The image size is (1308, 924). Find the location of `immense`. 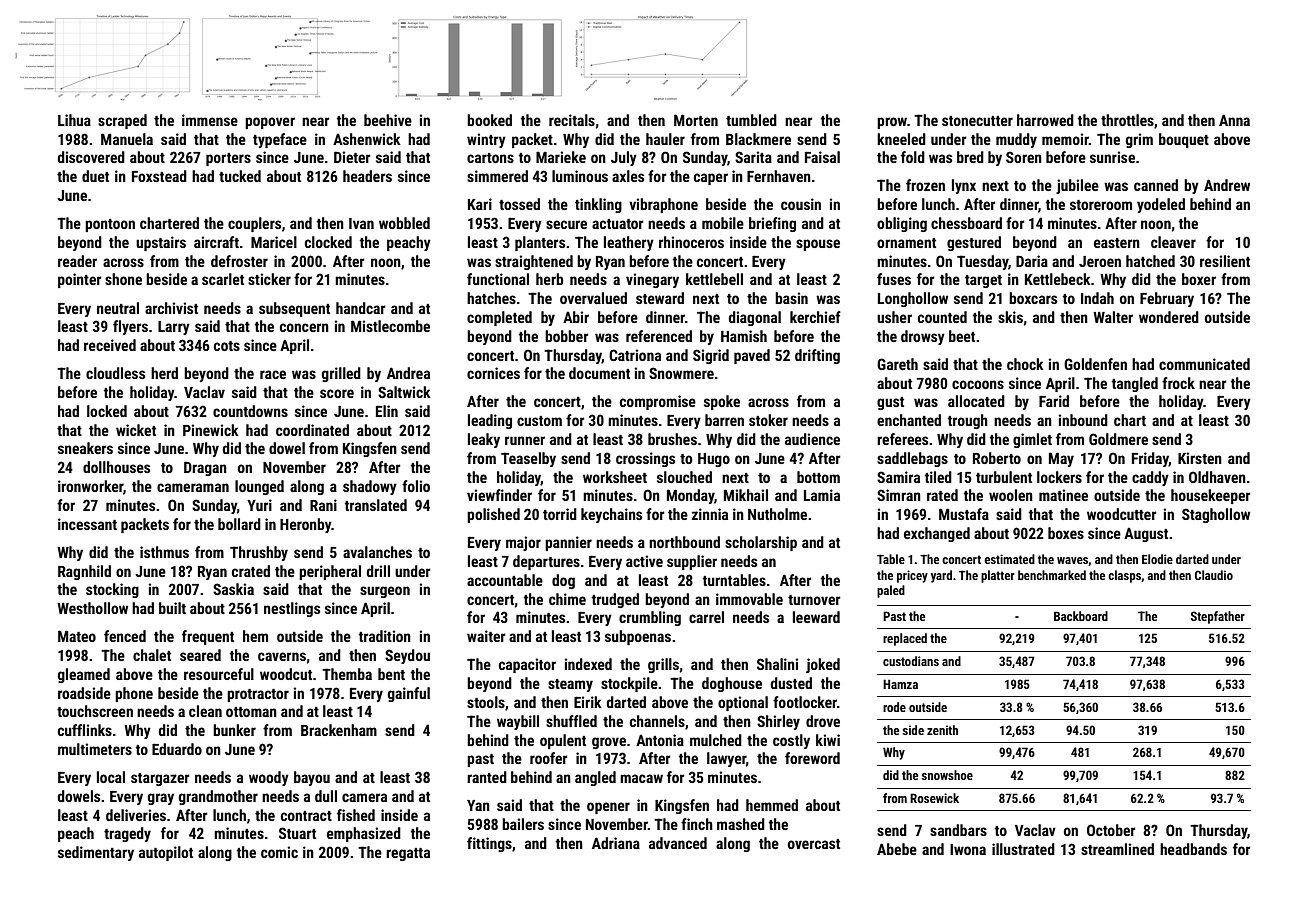

immense is located at coordinates (210, 120).
